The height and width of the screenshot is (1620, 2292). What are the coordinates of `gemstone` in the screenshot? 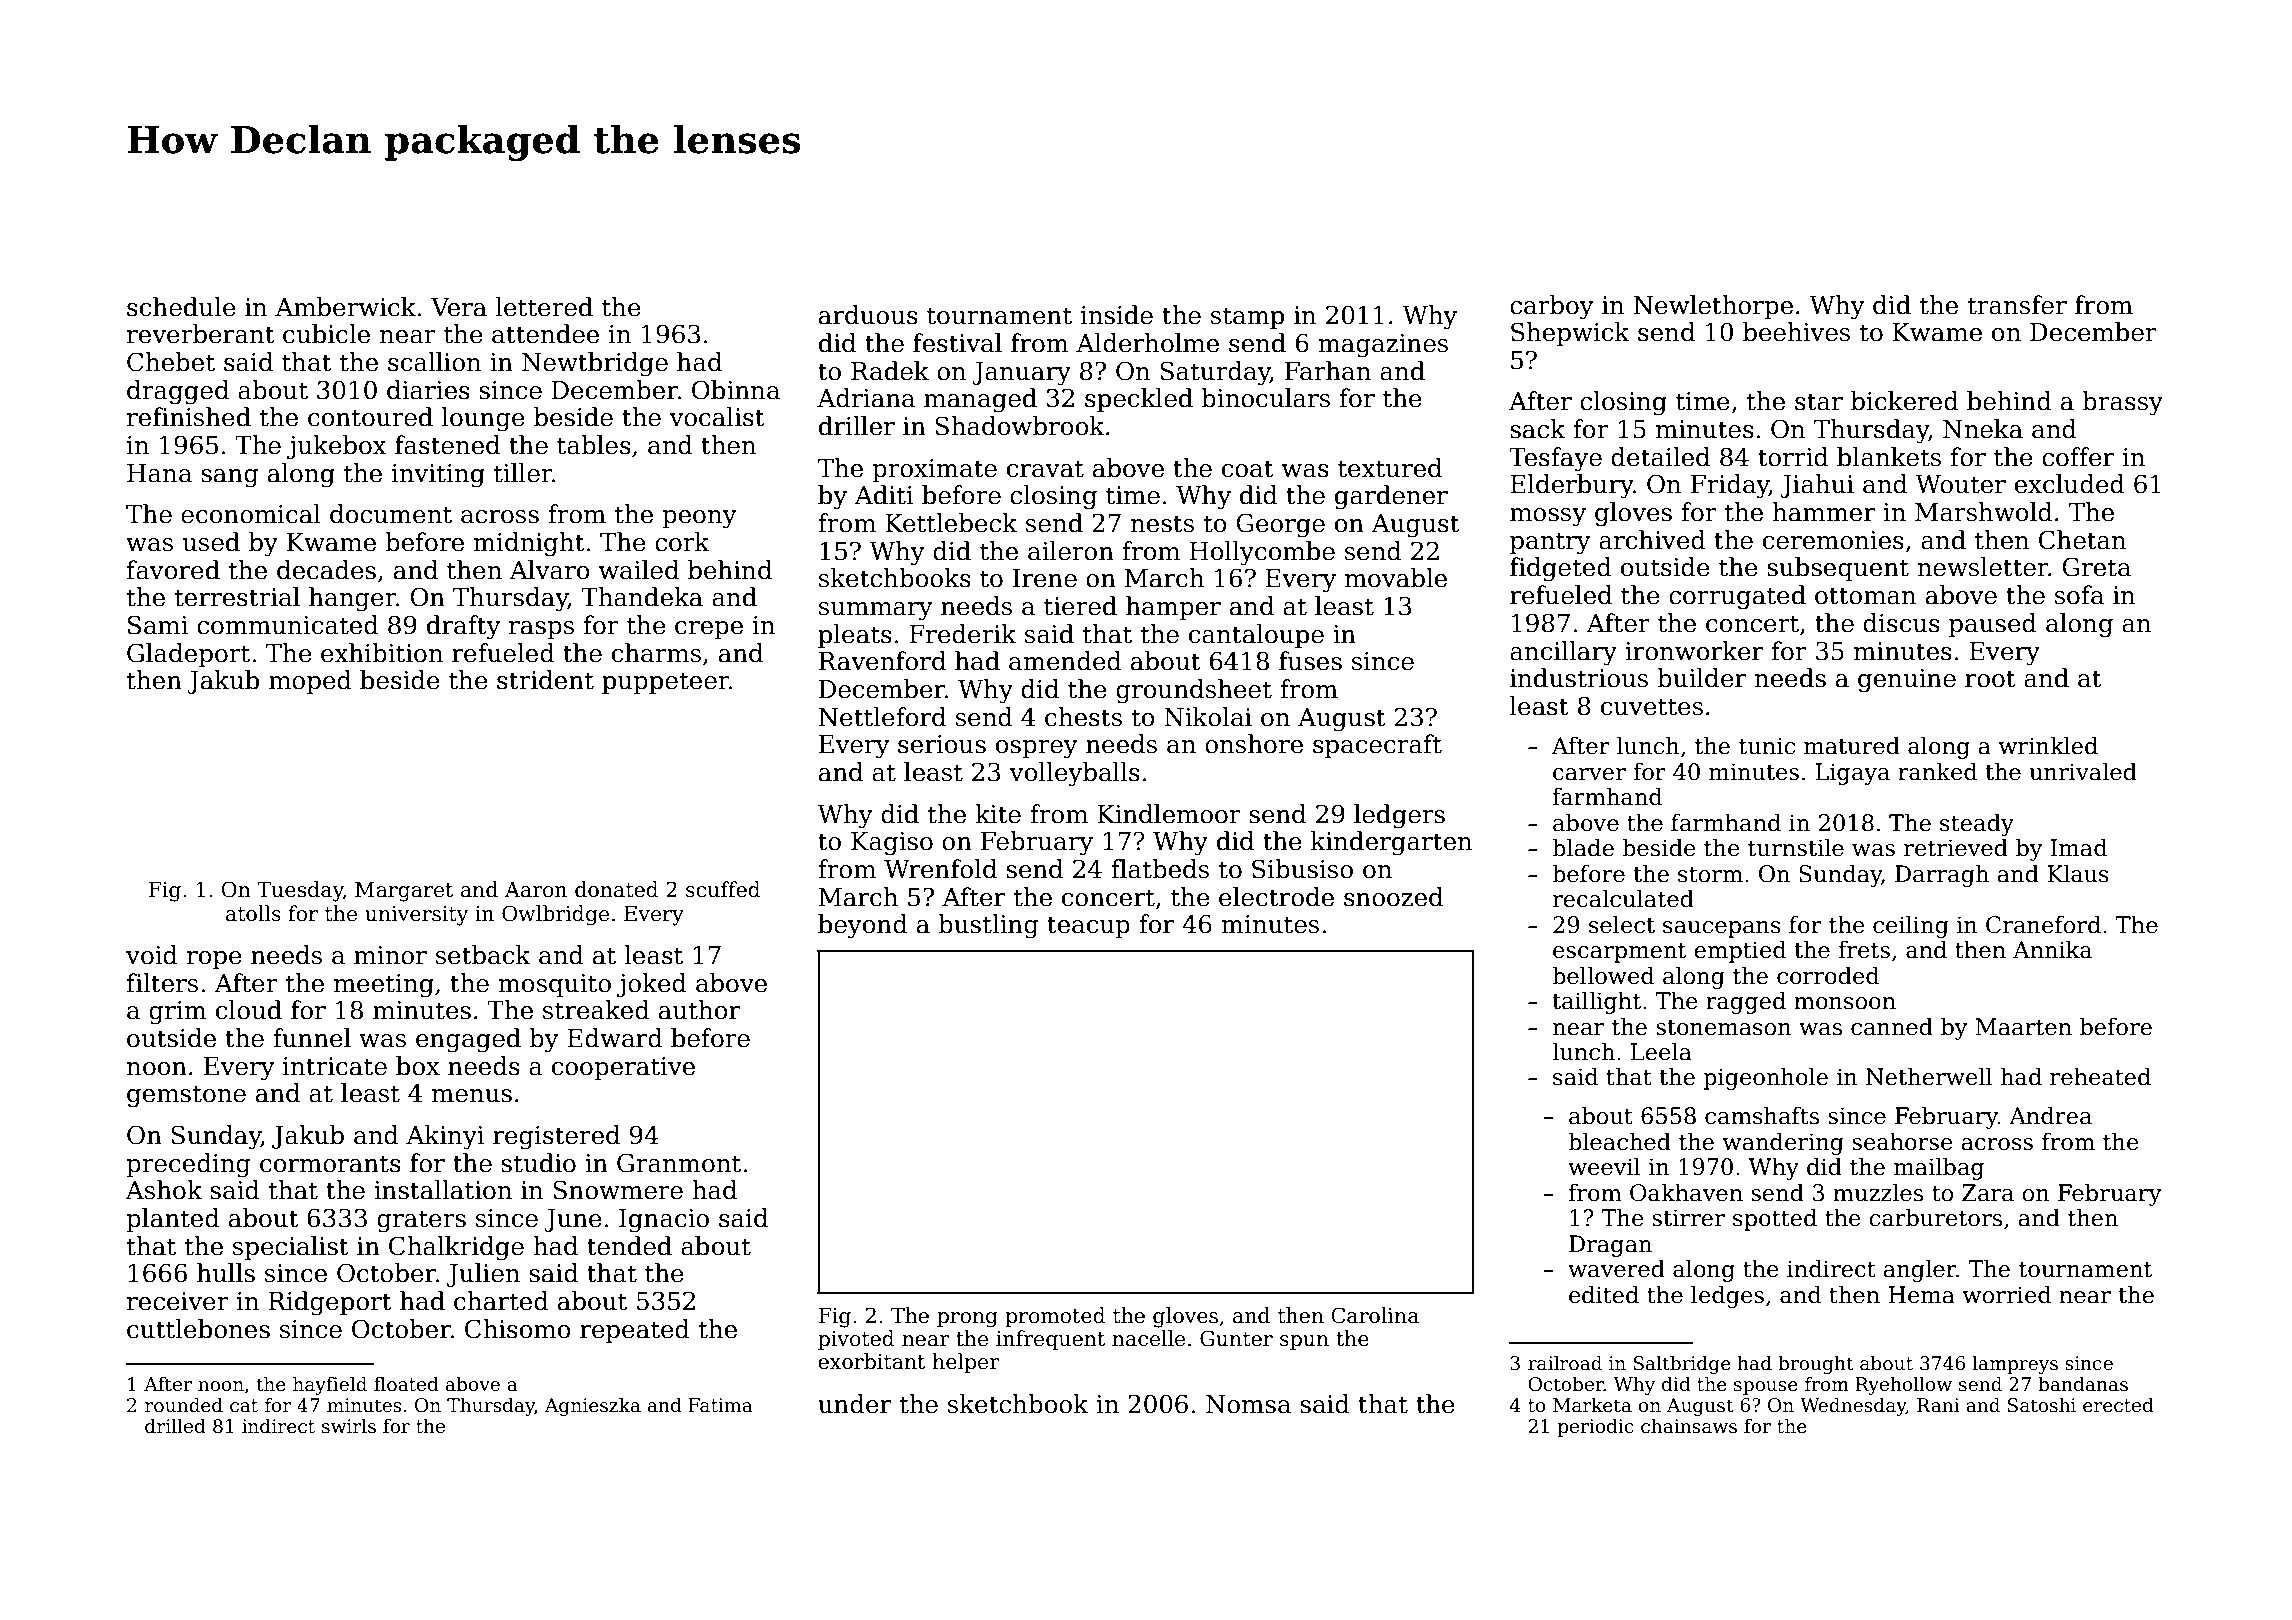 It's located at (186, 1096).
